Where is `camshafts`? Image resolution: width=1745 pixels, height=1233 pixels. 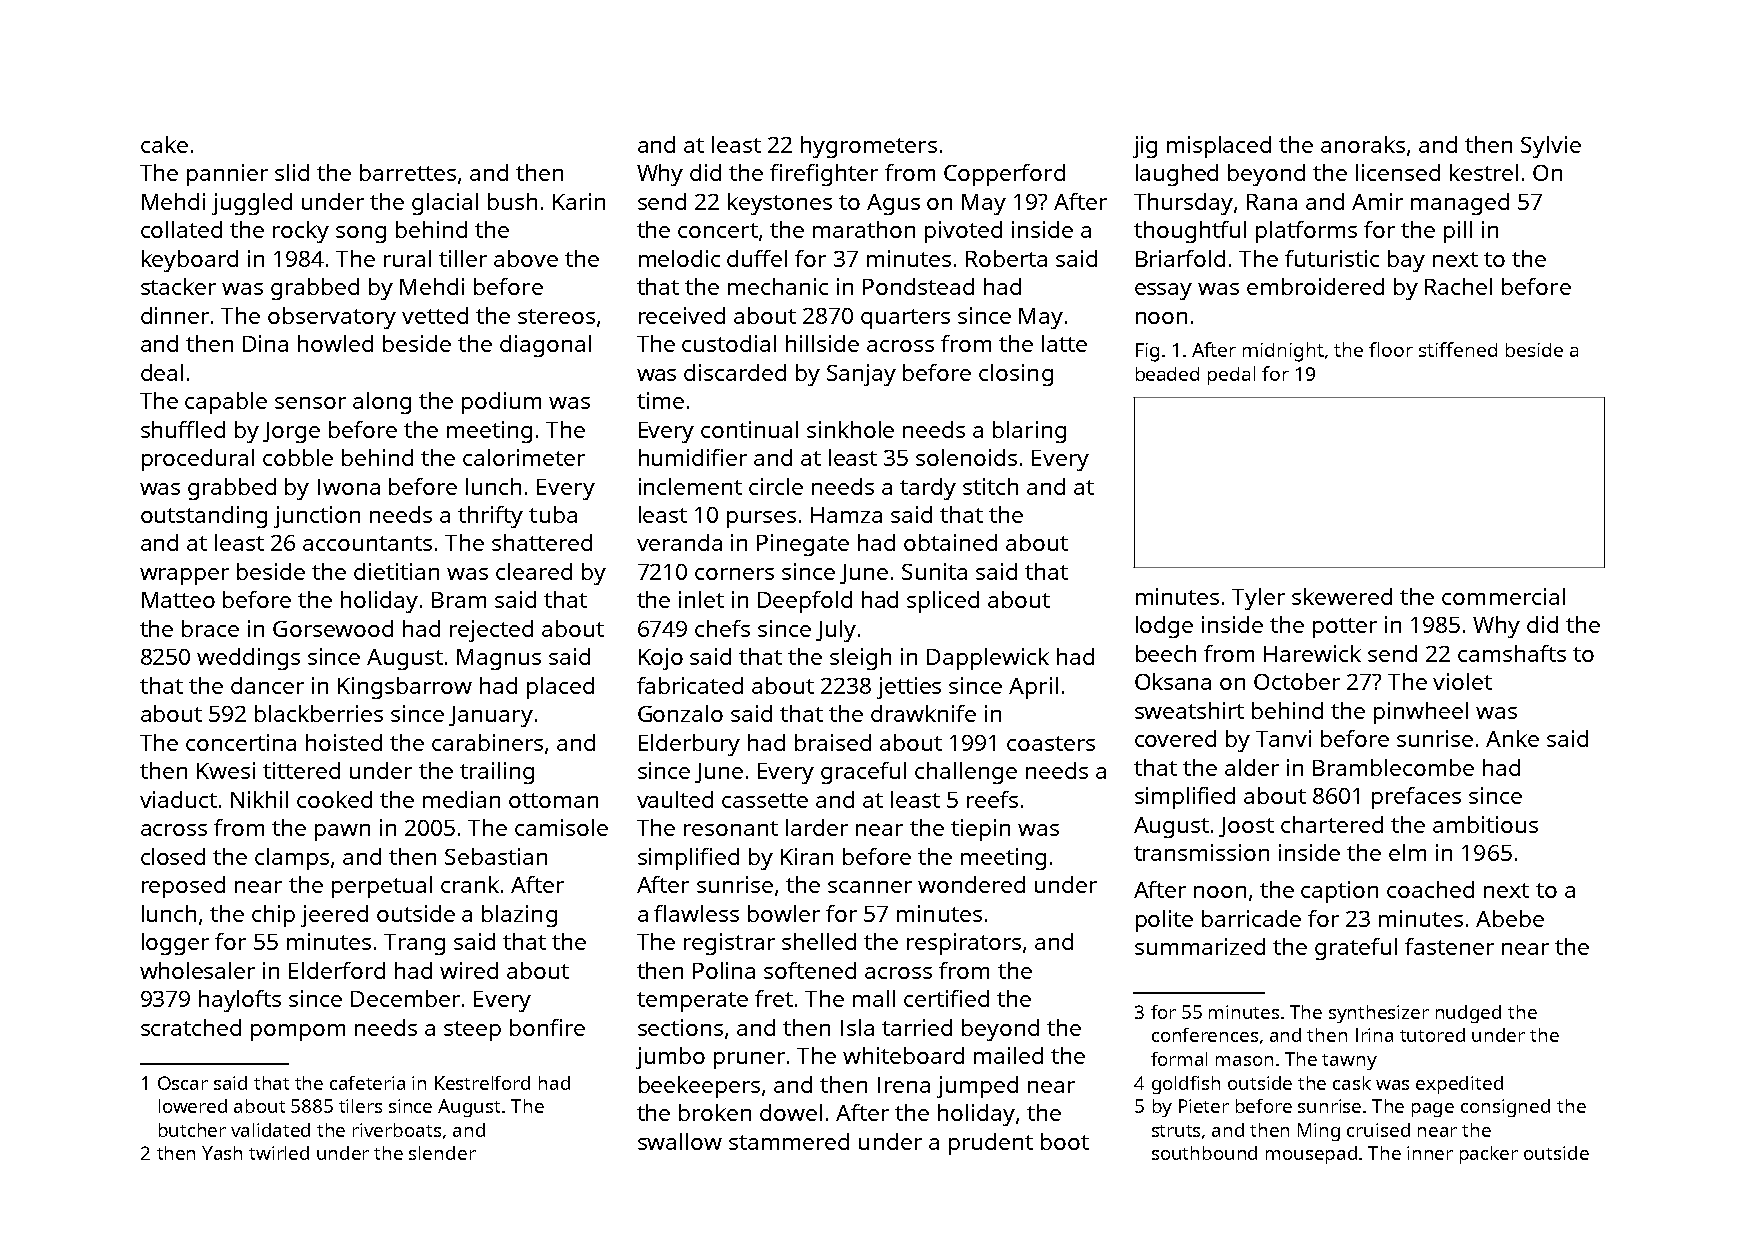
camshafts is located at coordinates (1512, 653).
